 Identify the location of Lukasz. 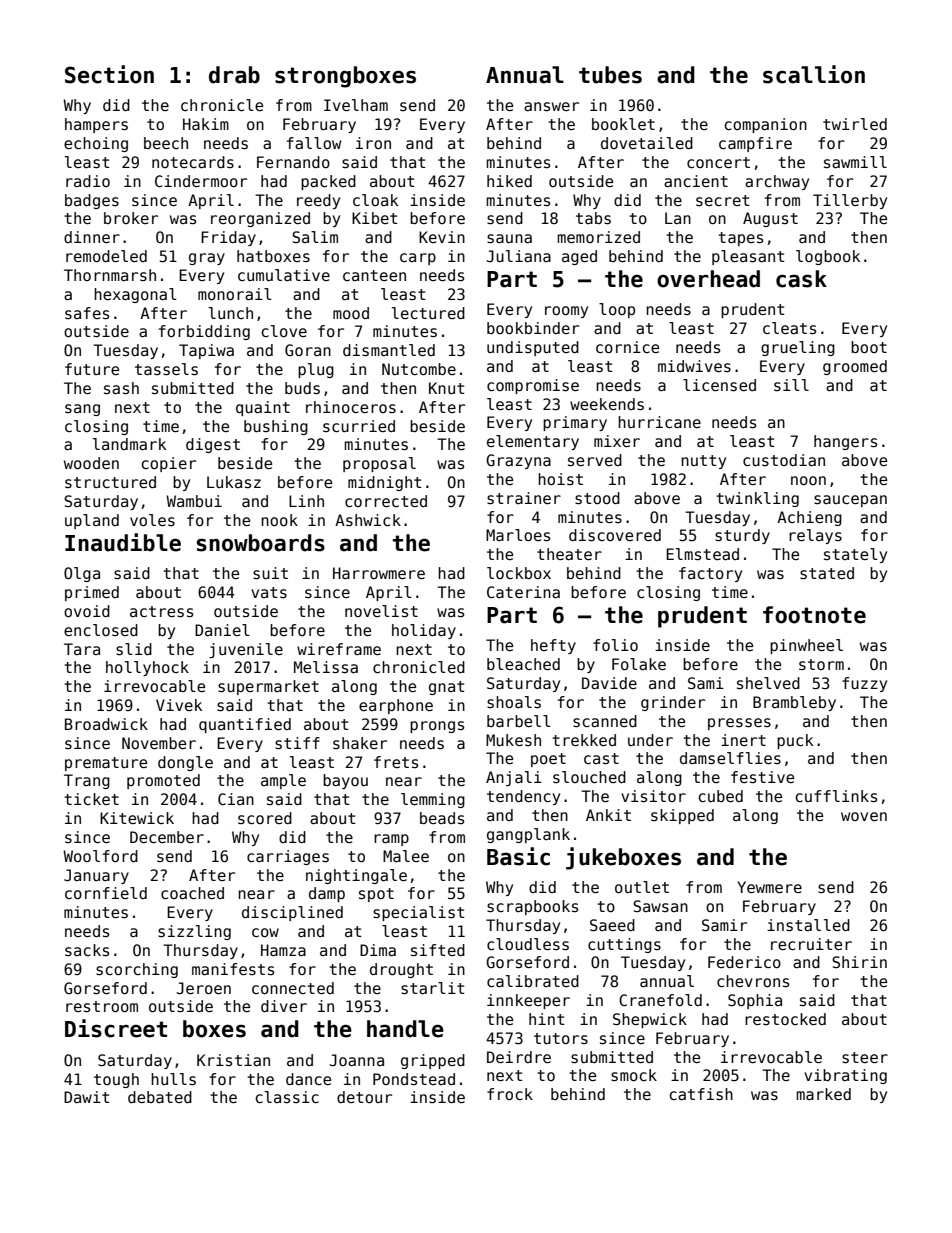
(234, 482).
